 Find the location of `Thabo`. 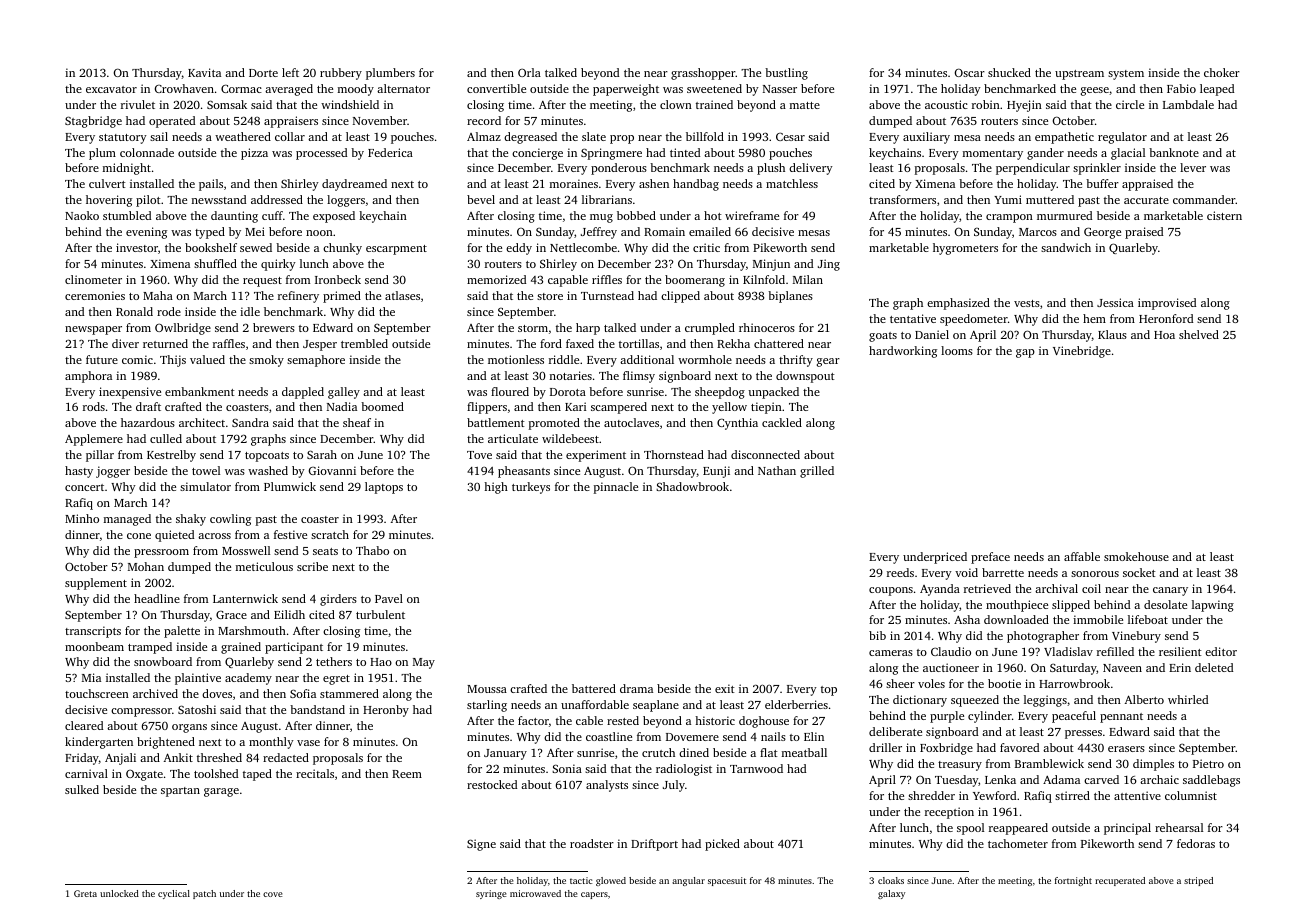

Thabo is located at coordinates (372, 550).
